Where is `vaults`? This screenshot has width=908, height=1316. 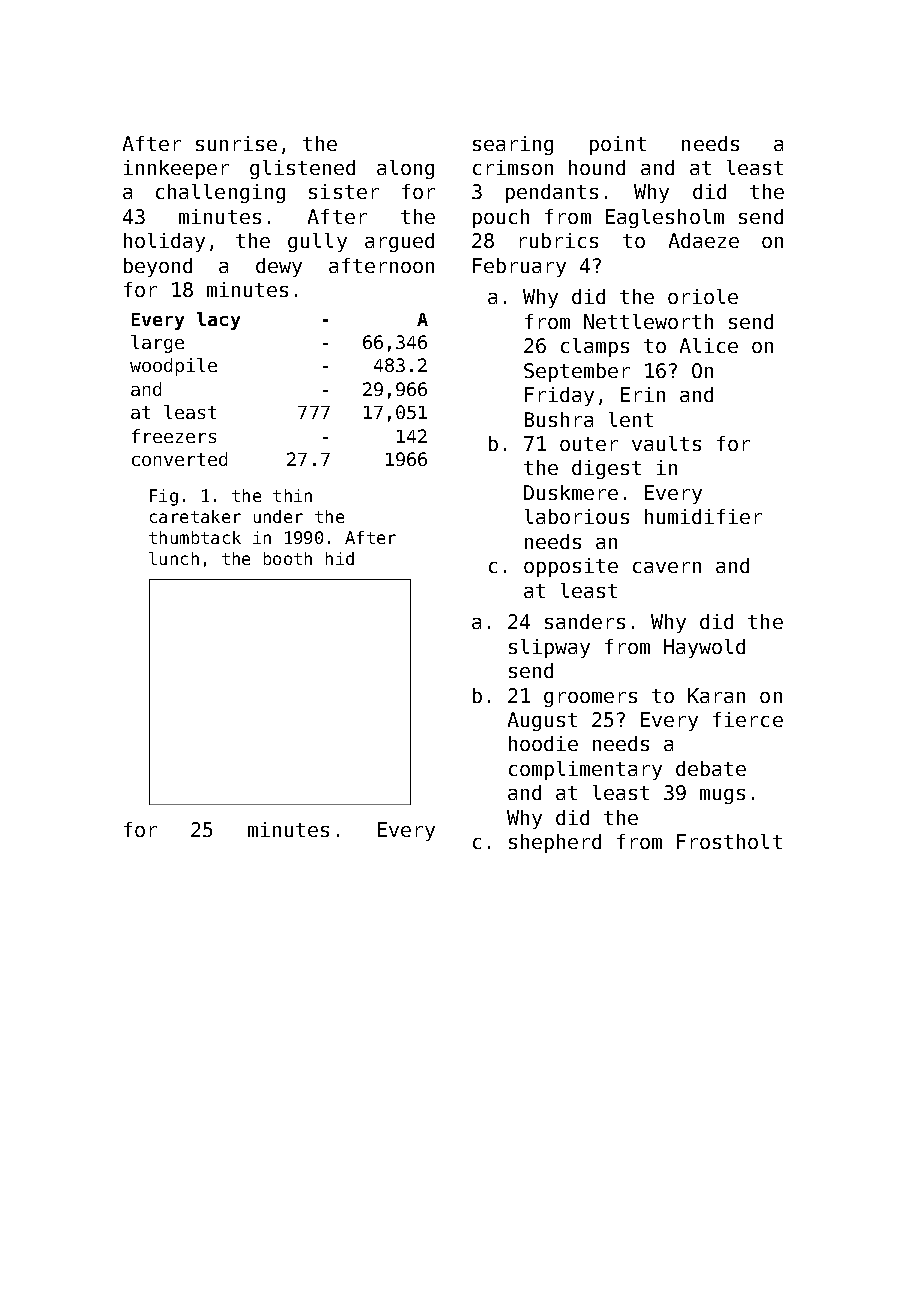
vaults is located at coordinates (666, 443).
